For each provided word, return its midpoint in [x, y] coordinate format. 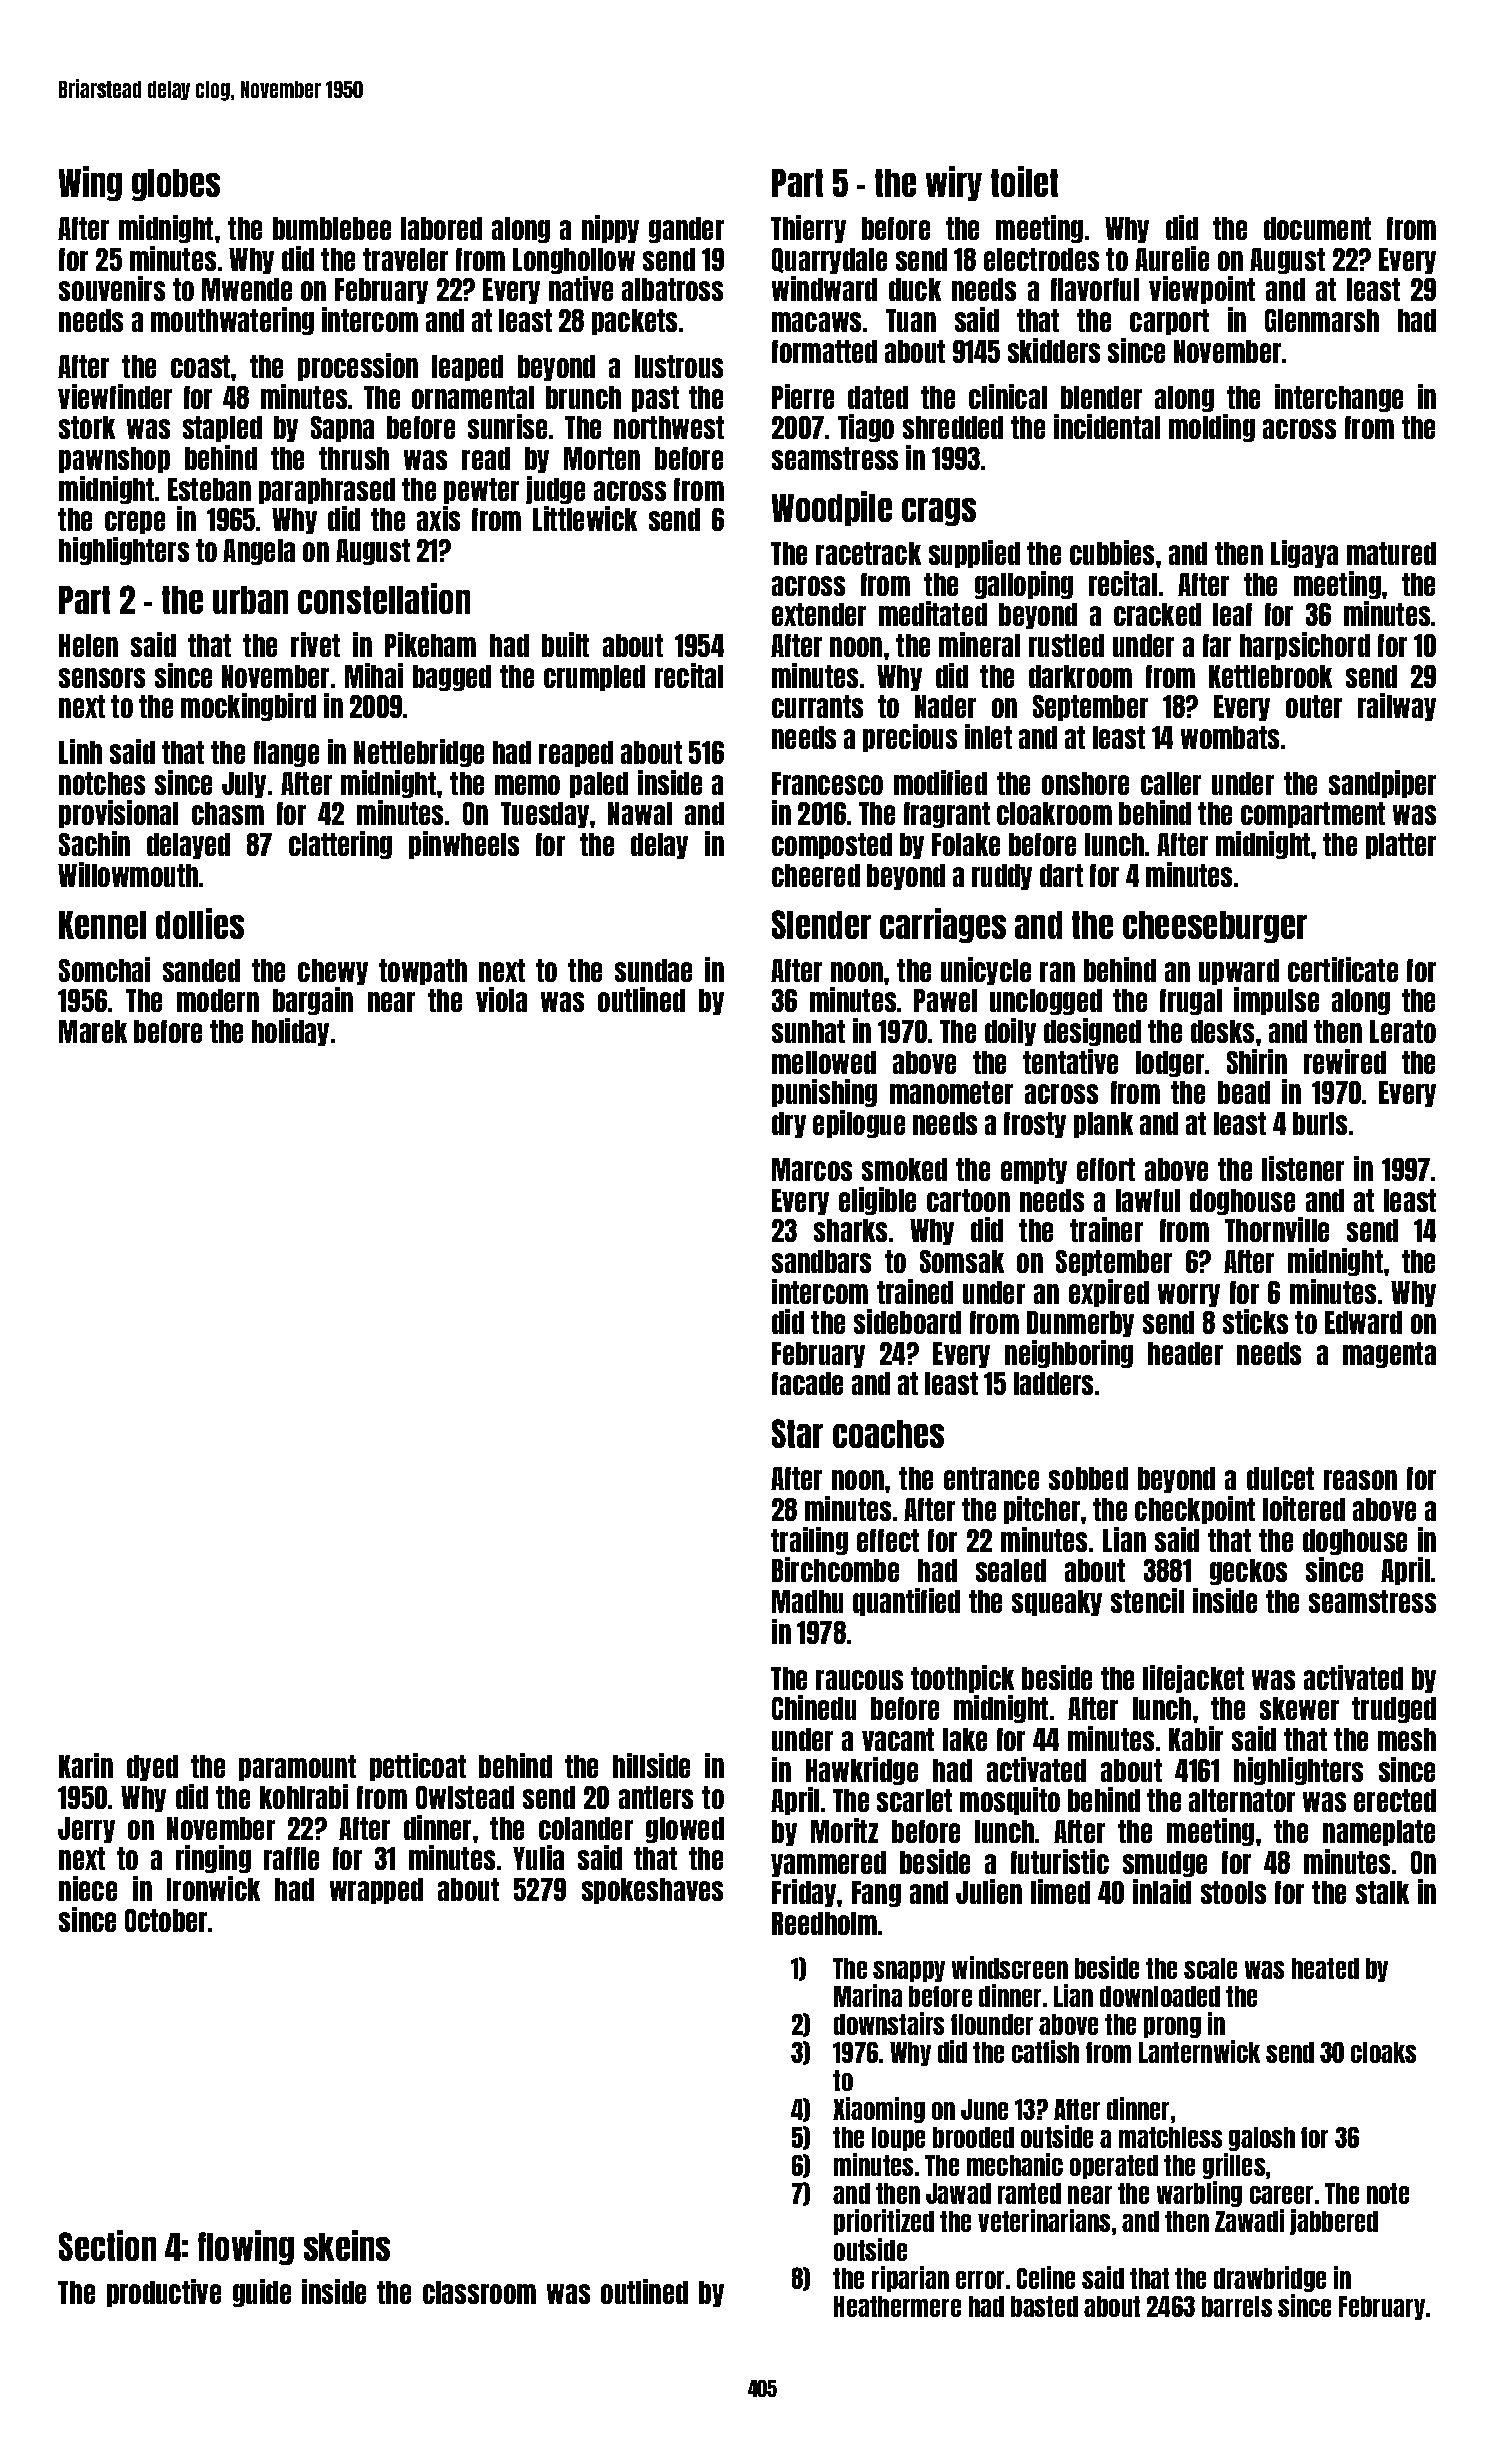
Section [107, 2245]
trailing [809, 1541]
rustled [1066, 645]
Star [797, 1433]
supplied [974, 554]
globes [176, 185]
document [1317, 228]
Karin [86, 1765]
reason [1360, 1480]
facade [807, 1383]
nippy [610, 229]
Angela [259, 552]
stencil [1147, 1600]
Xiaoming [879, 2110]
